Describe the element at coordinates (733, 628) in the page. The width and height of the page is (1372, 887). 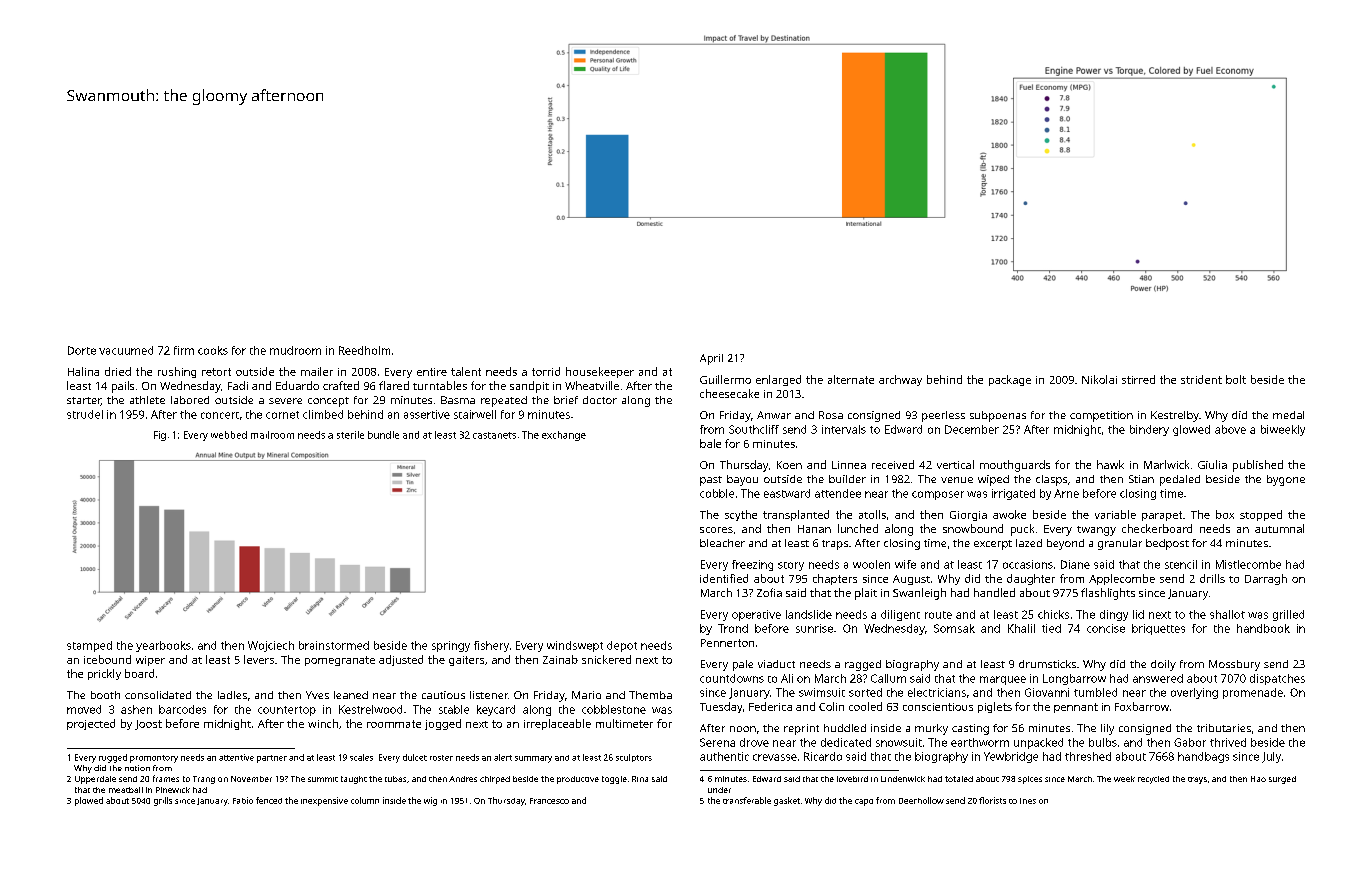
I see `Trond` at that location.
